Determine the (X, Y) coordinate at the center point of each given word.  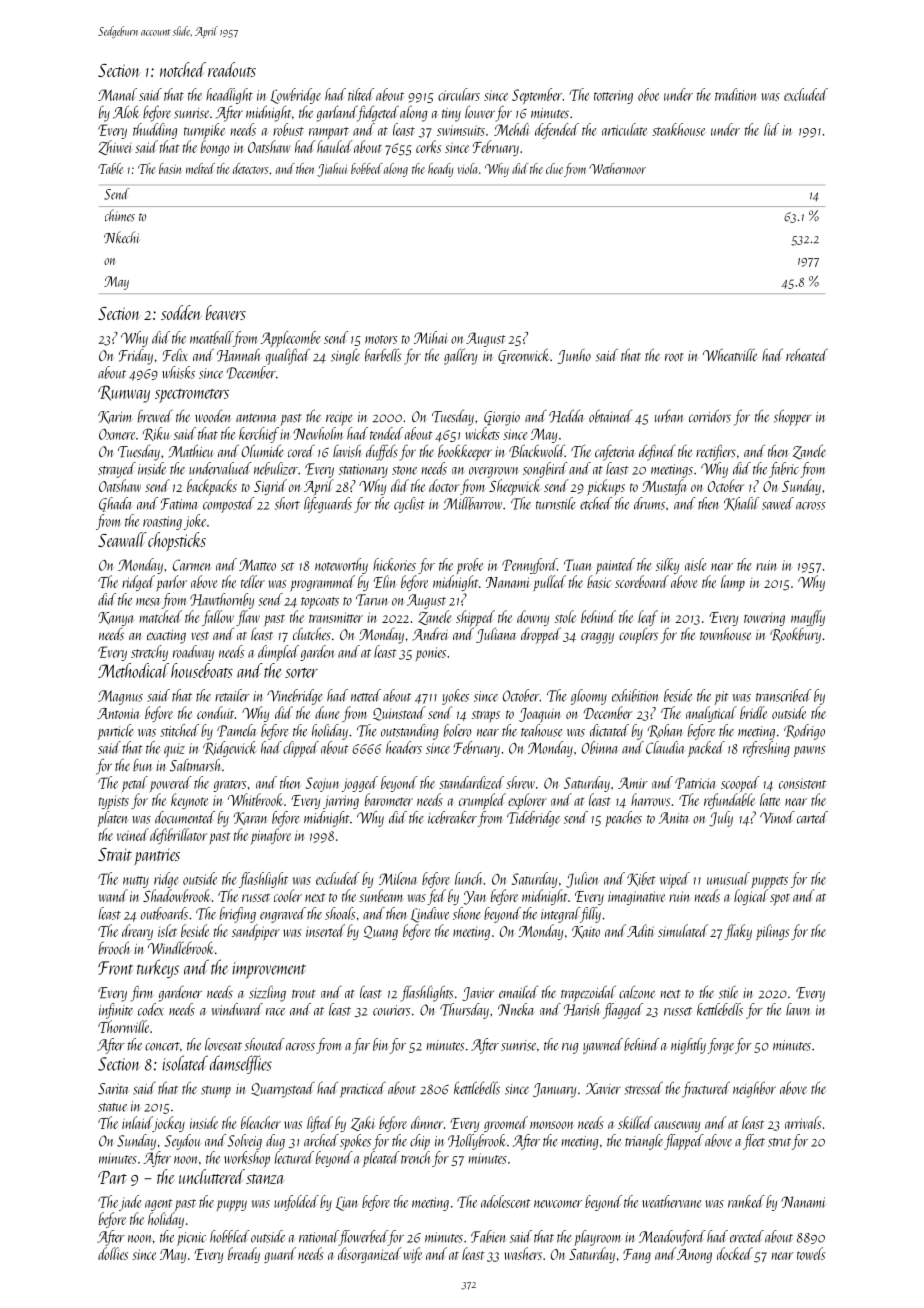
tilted (361, 94)
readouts (232, 69)
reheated (807, 354)
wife (412, 1255)
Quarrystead (283, 1090)
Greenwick (523, 356)
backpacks (212, 487)
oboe (648, 94)
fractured (706, 1089)
